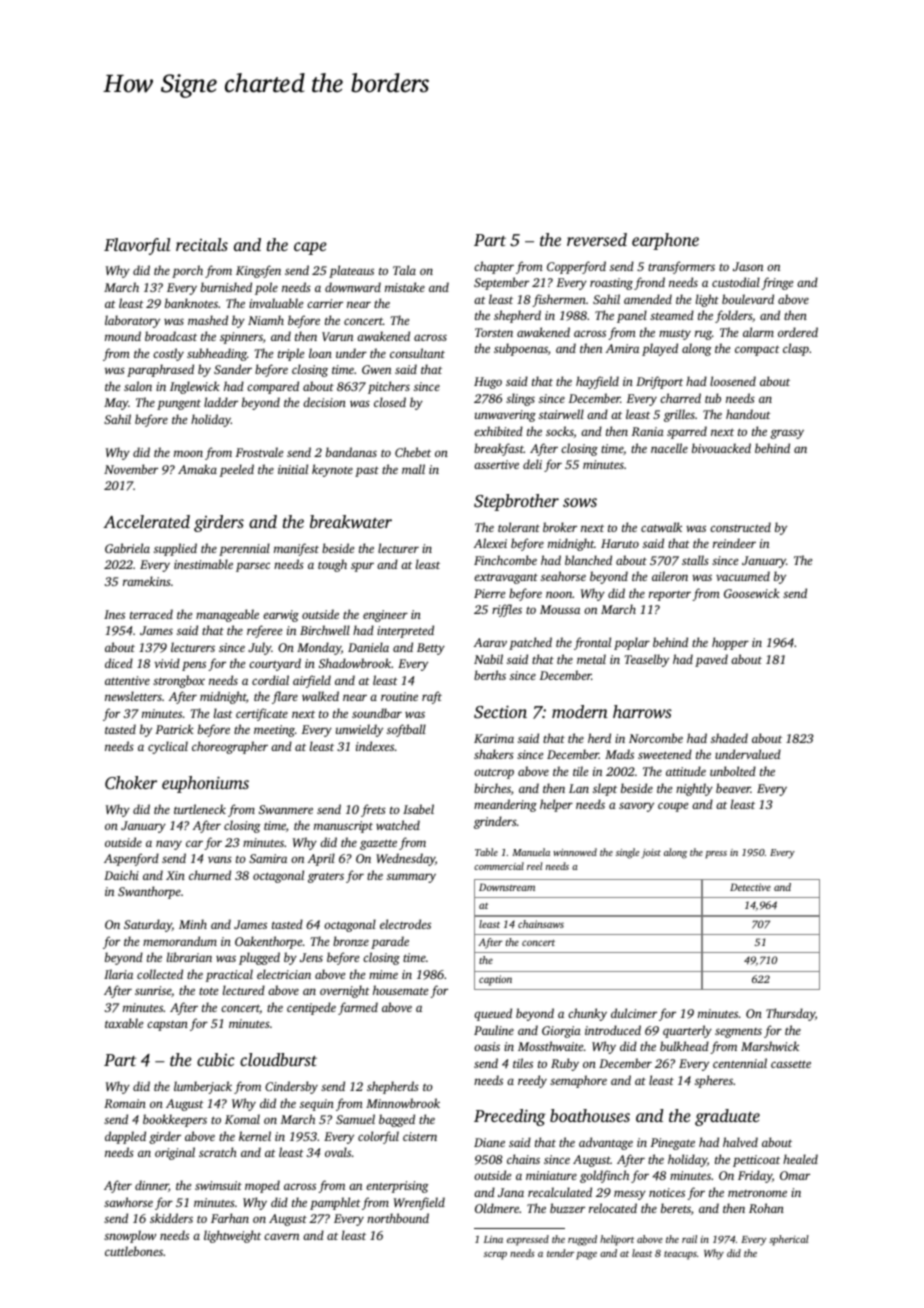 The width and height of the screenshot is (924, 1308). Describe the element at coordinates (175, 1153) in the screenshot. I see `original` at that location.
